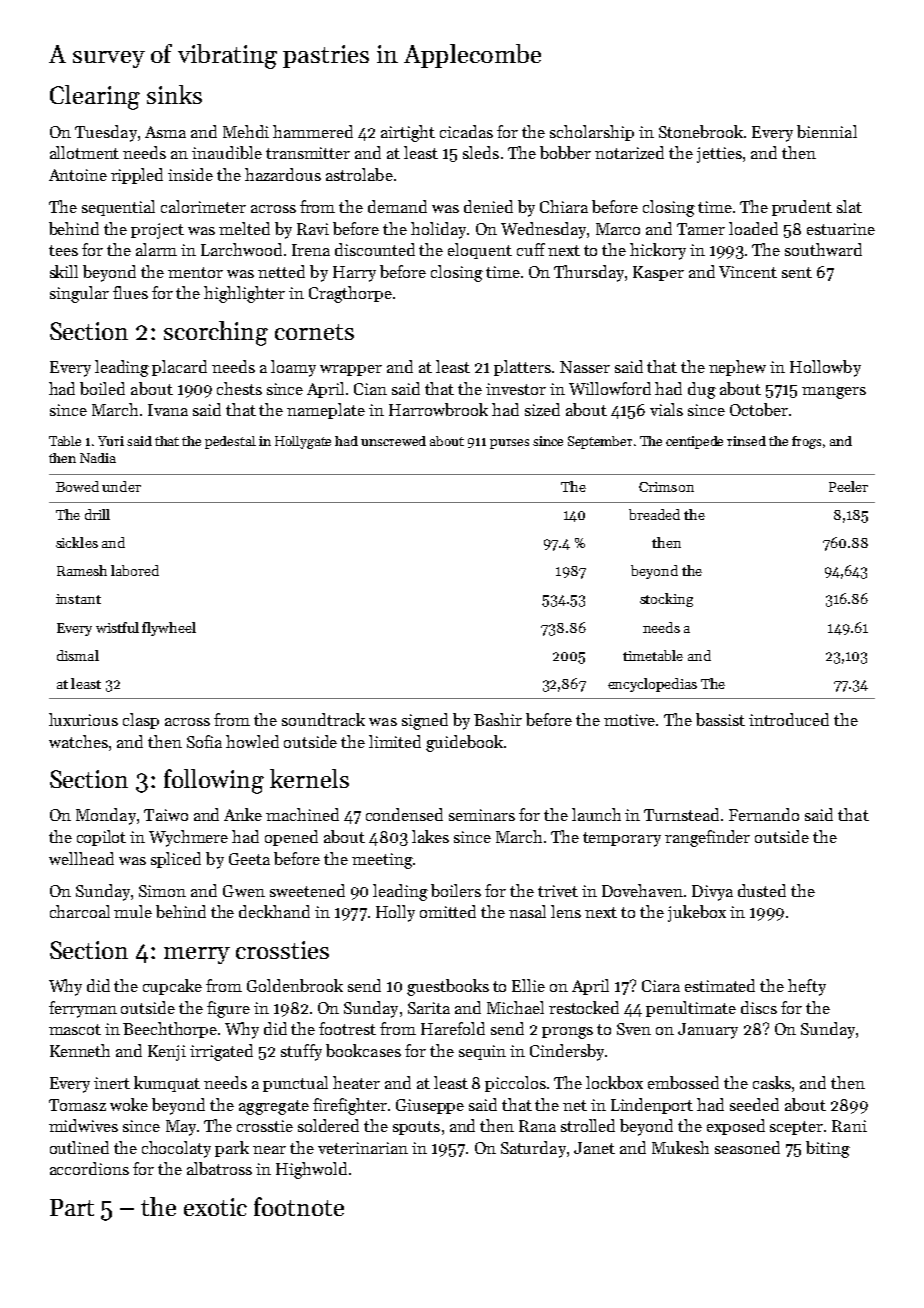  What do you see at coordinates (708, 1031) in the page?
I see `January` at bounding box center [708, 1031].
